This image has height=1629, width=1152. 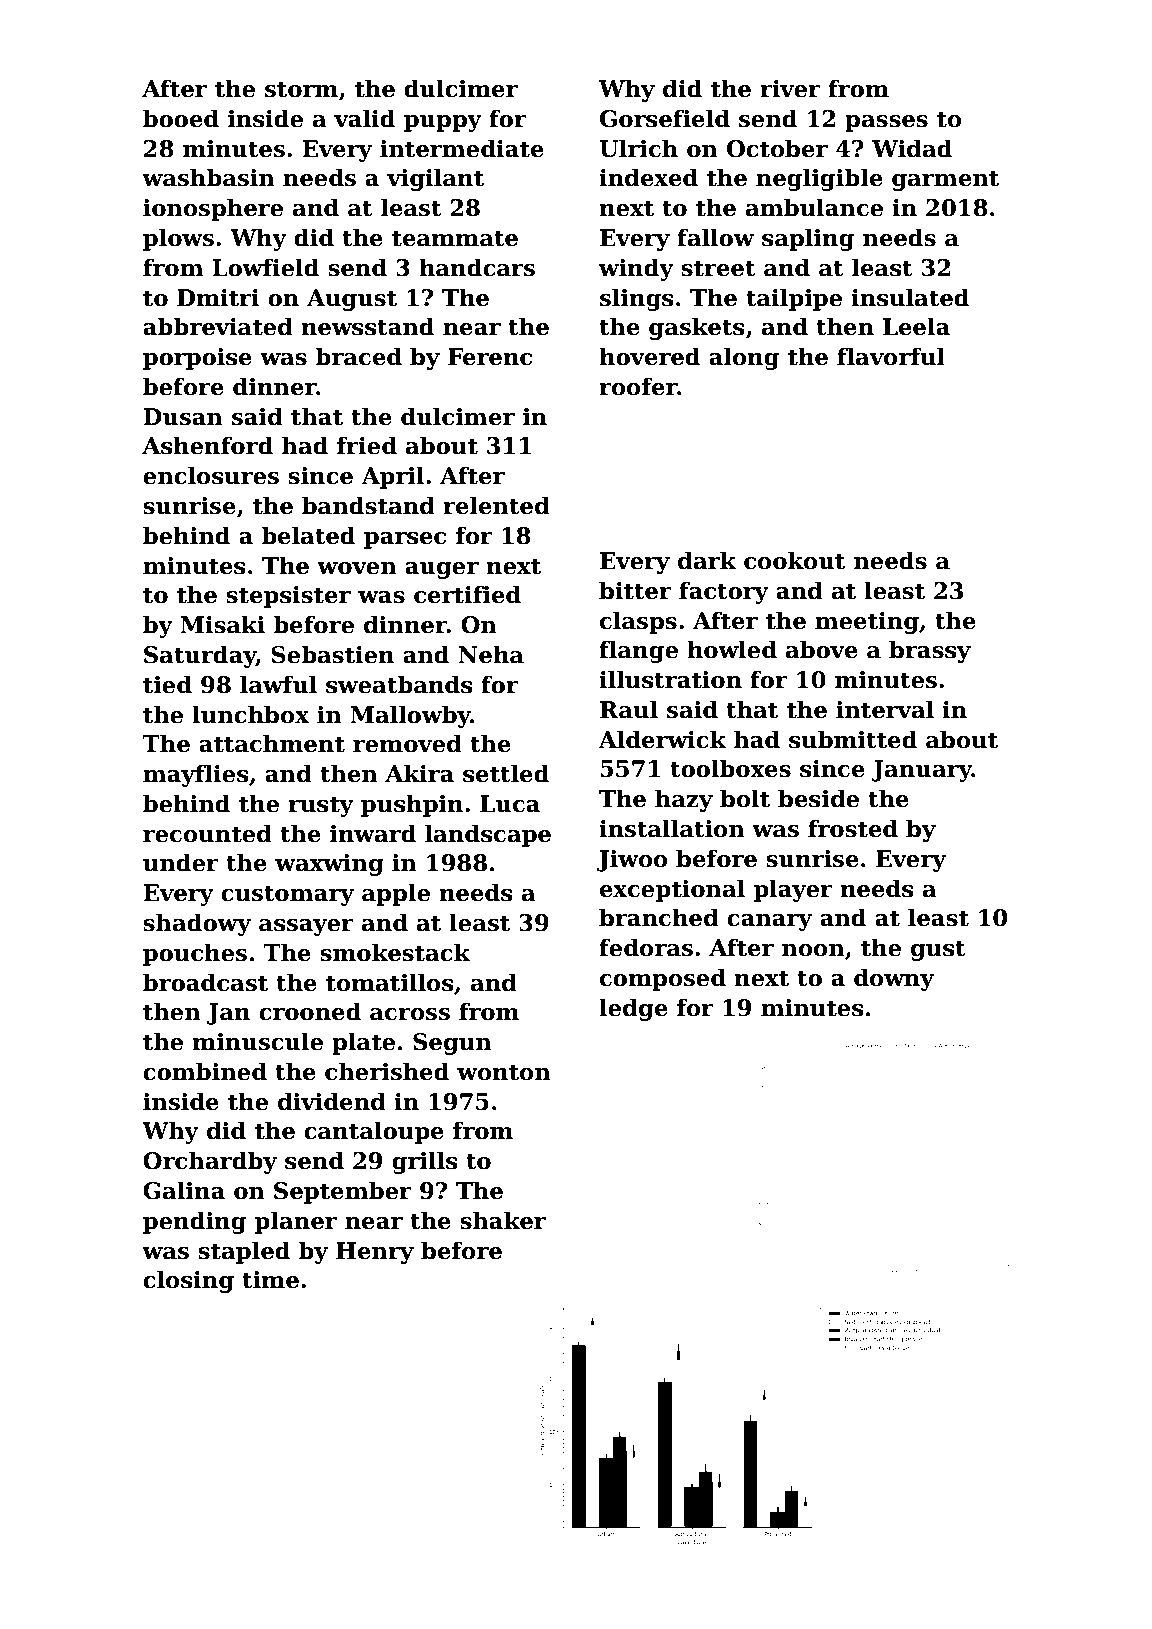 I want to click on shaker, so click(x=503, y=1220).
